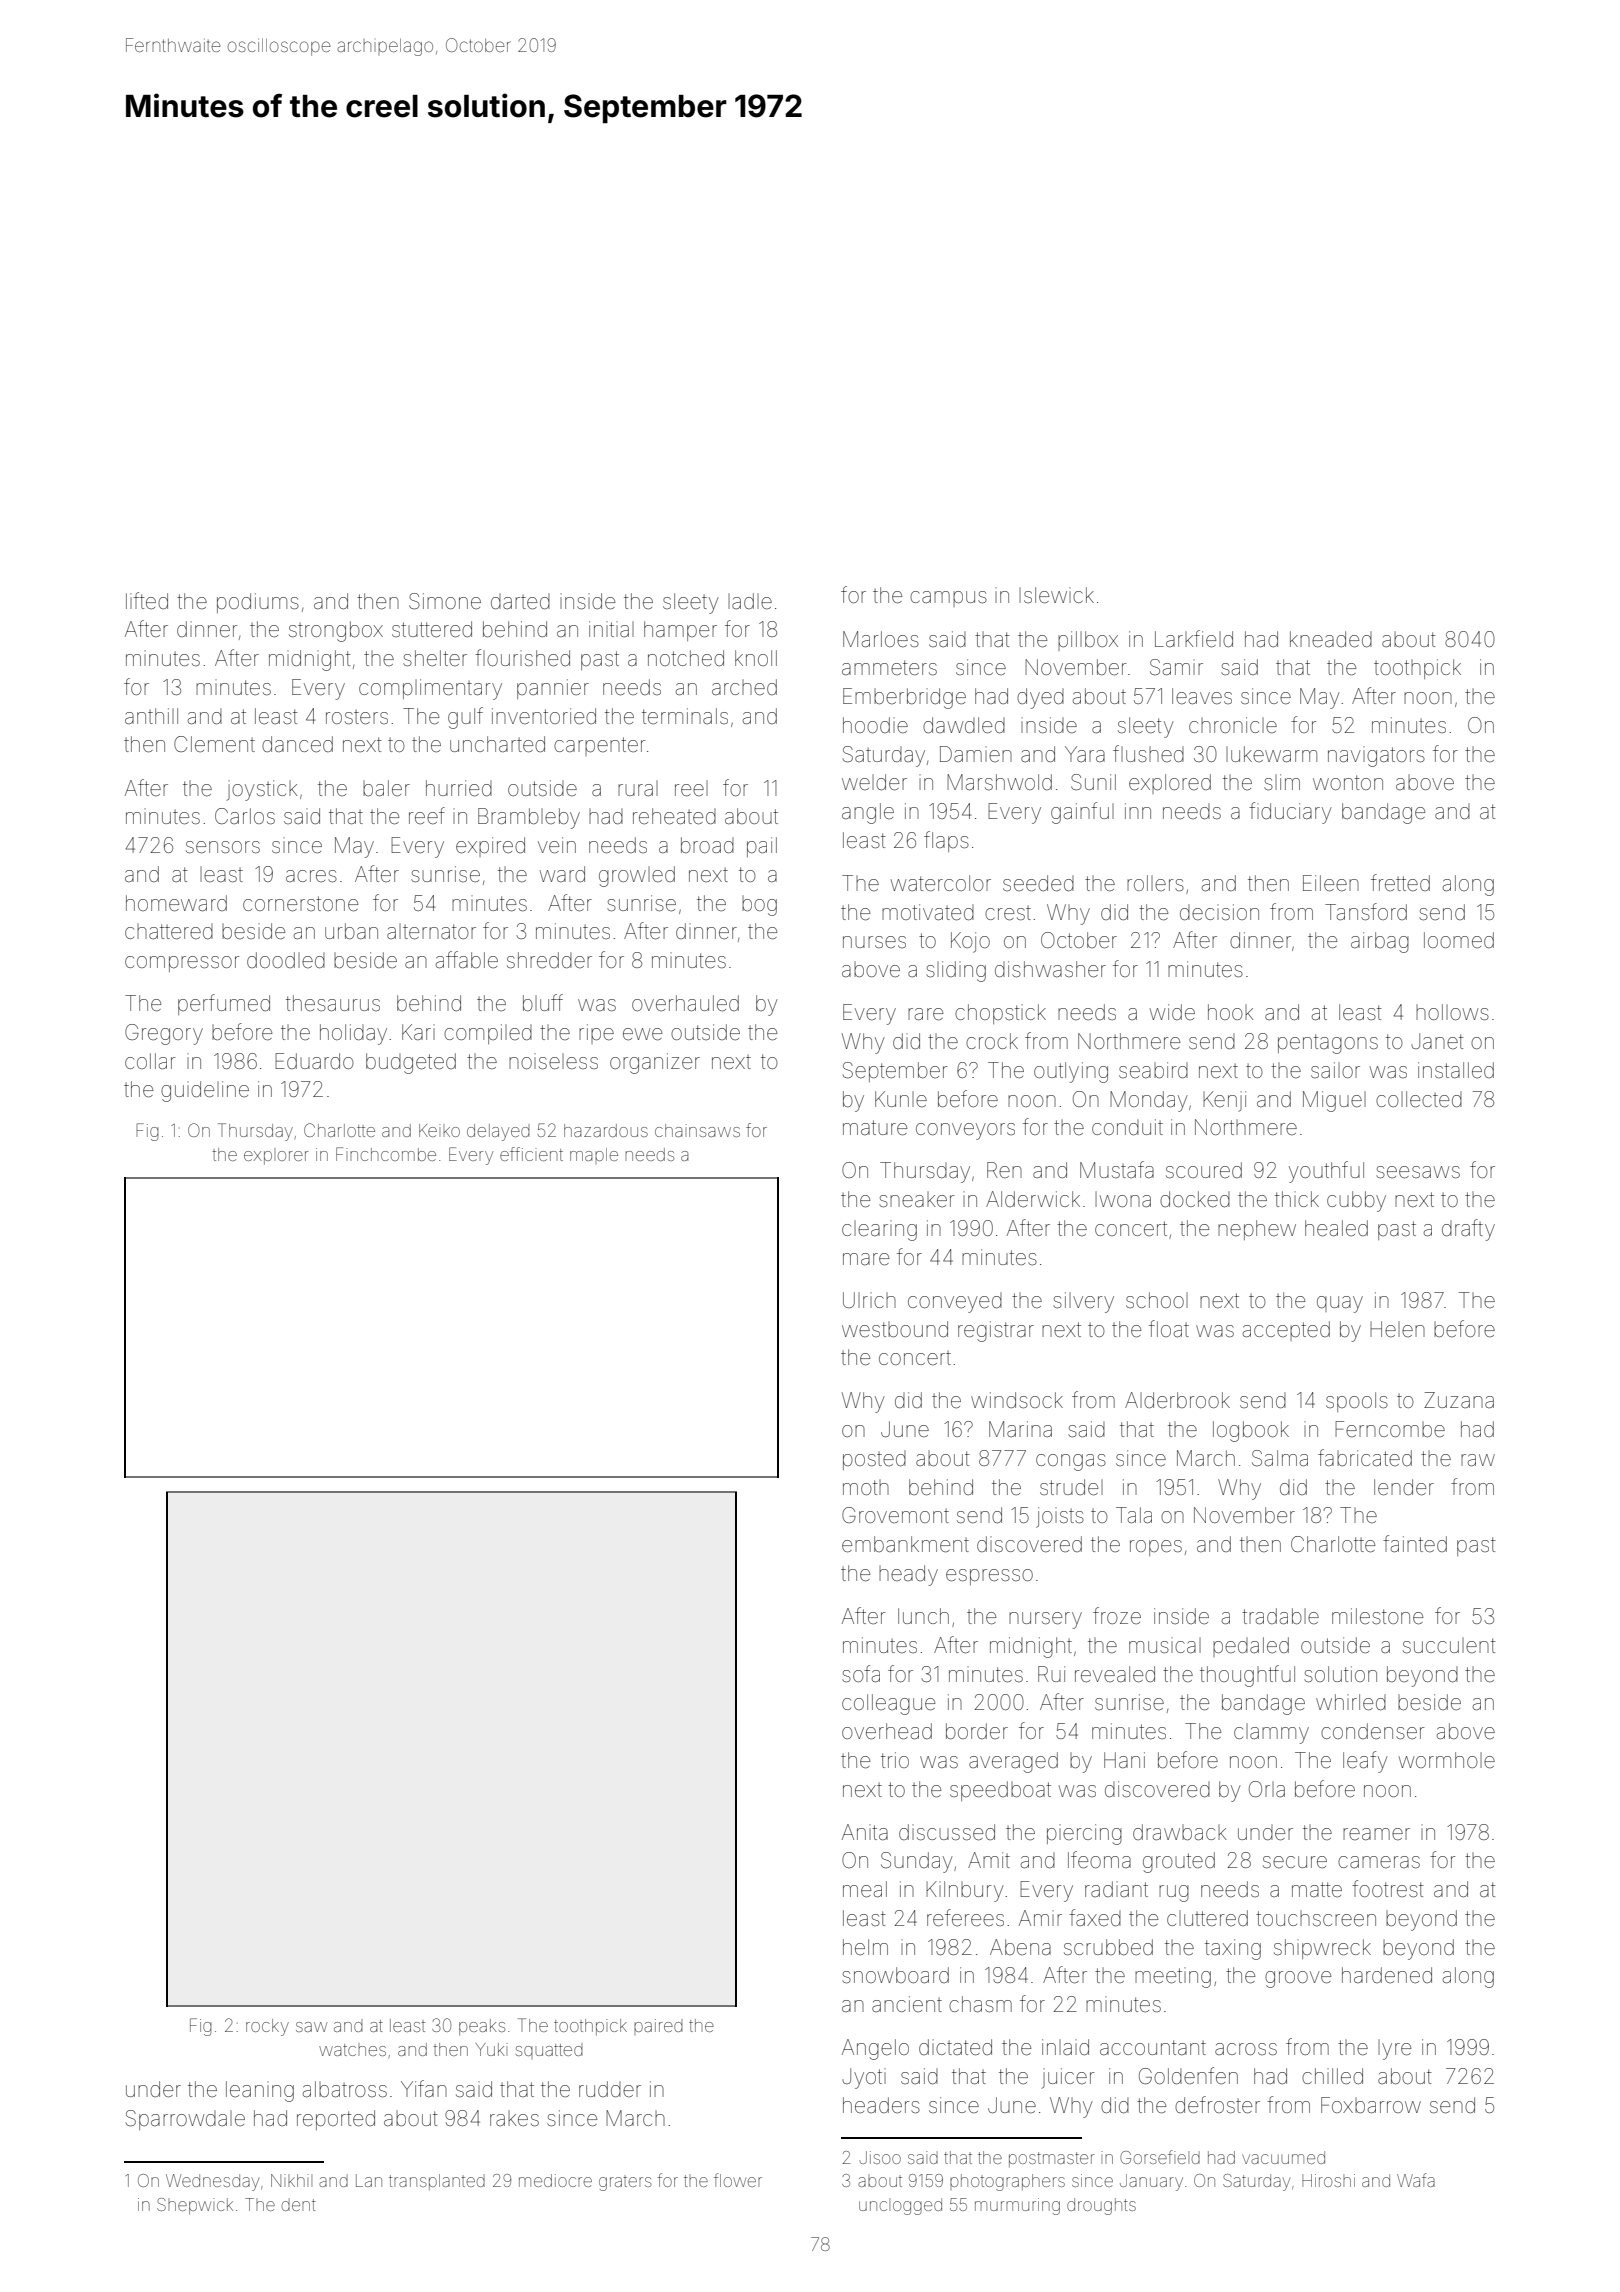  I want to click on decision, so click(1219, 912).
